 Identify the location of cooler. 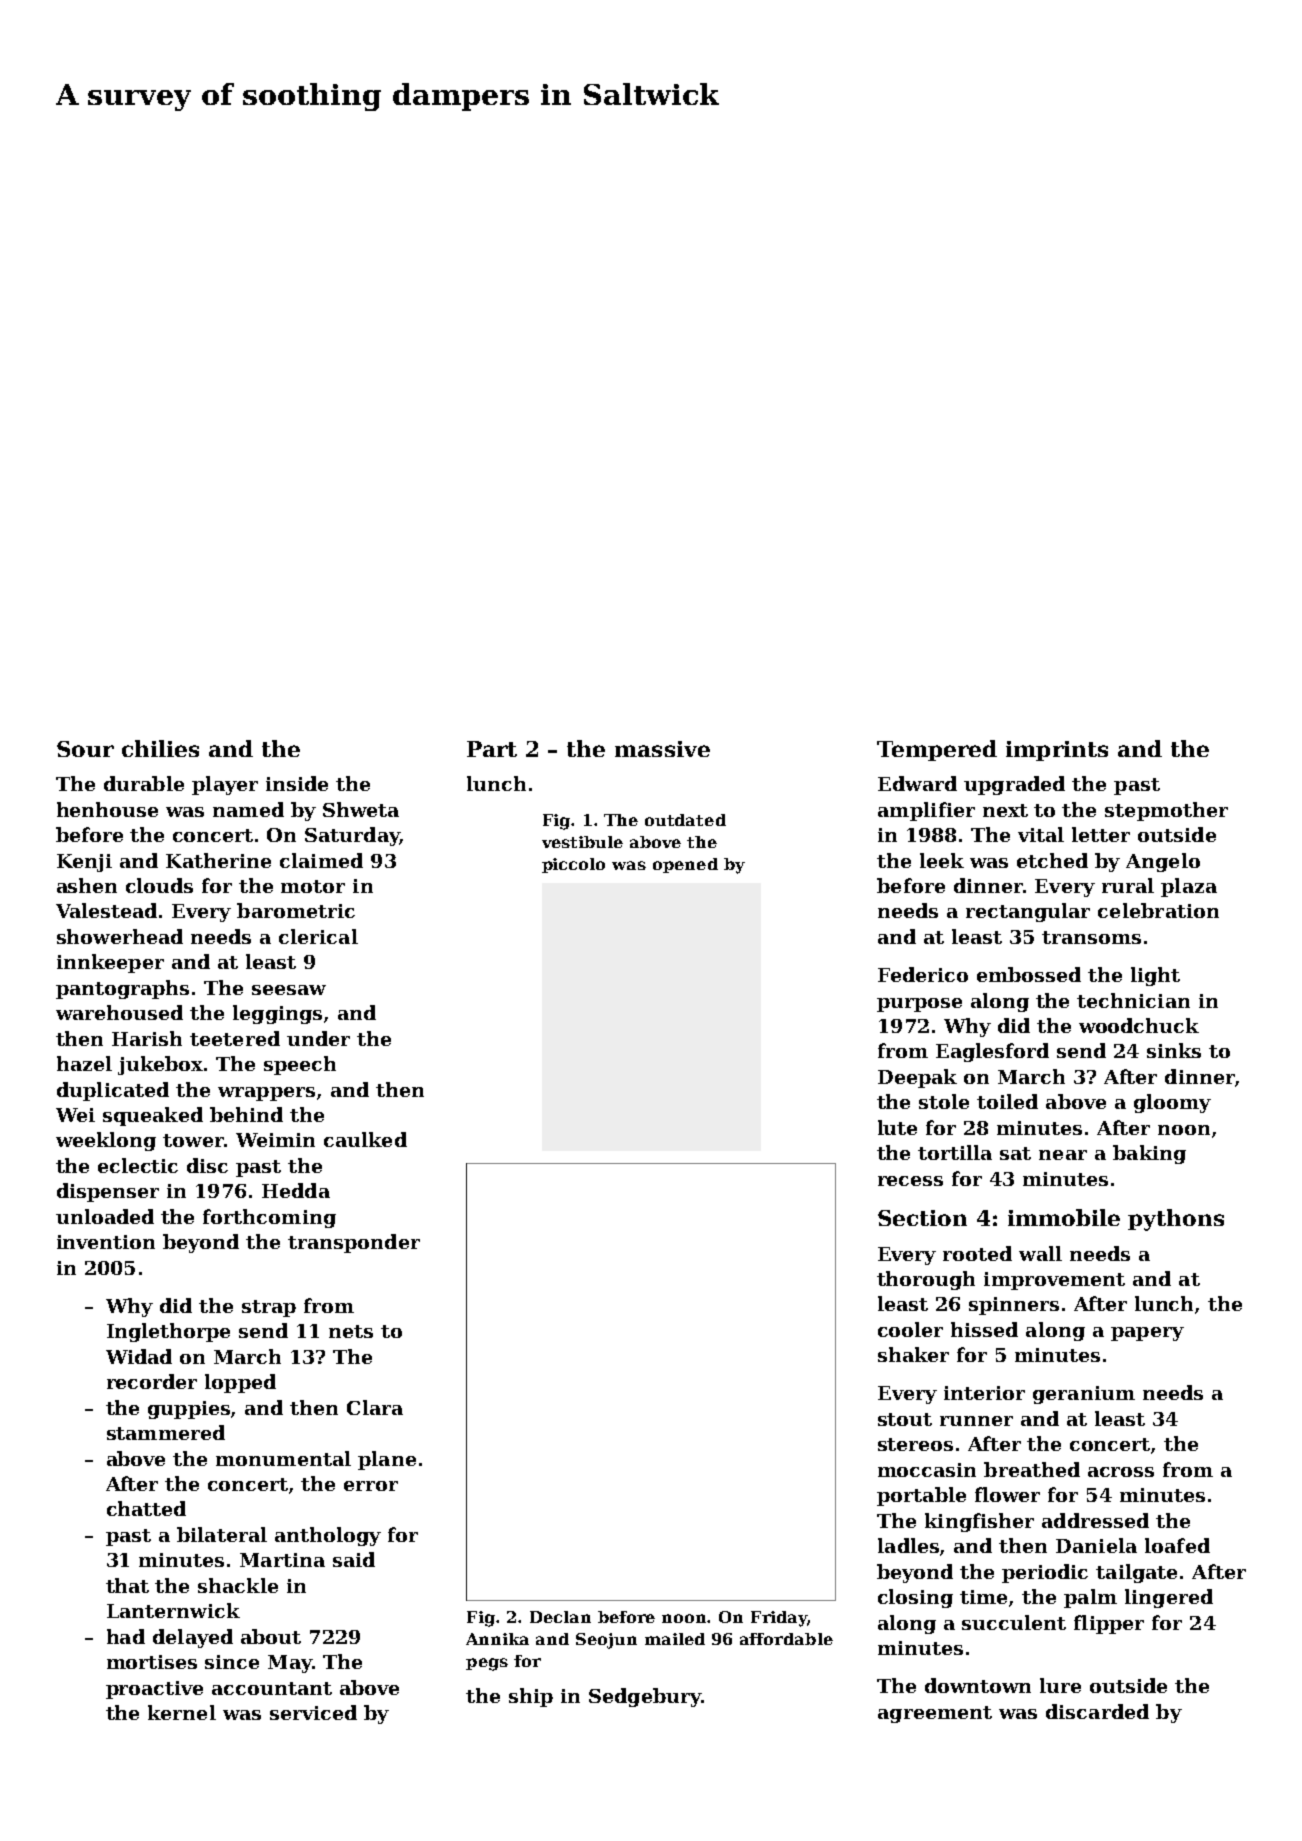
(910, 1329).
